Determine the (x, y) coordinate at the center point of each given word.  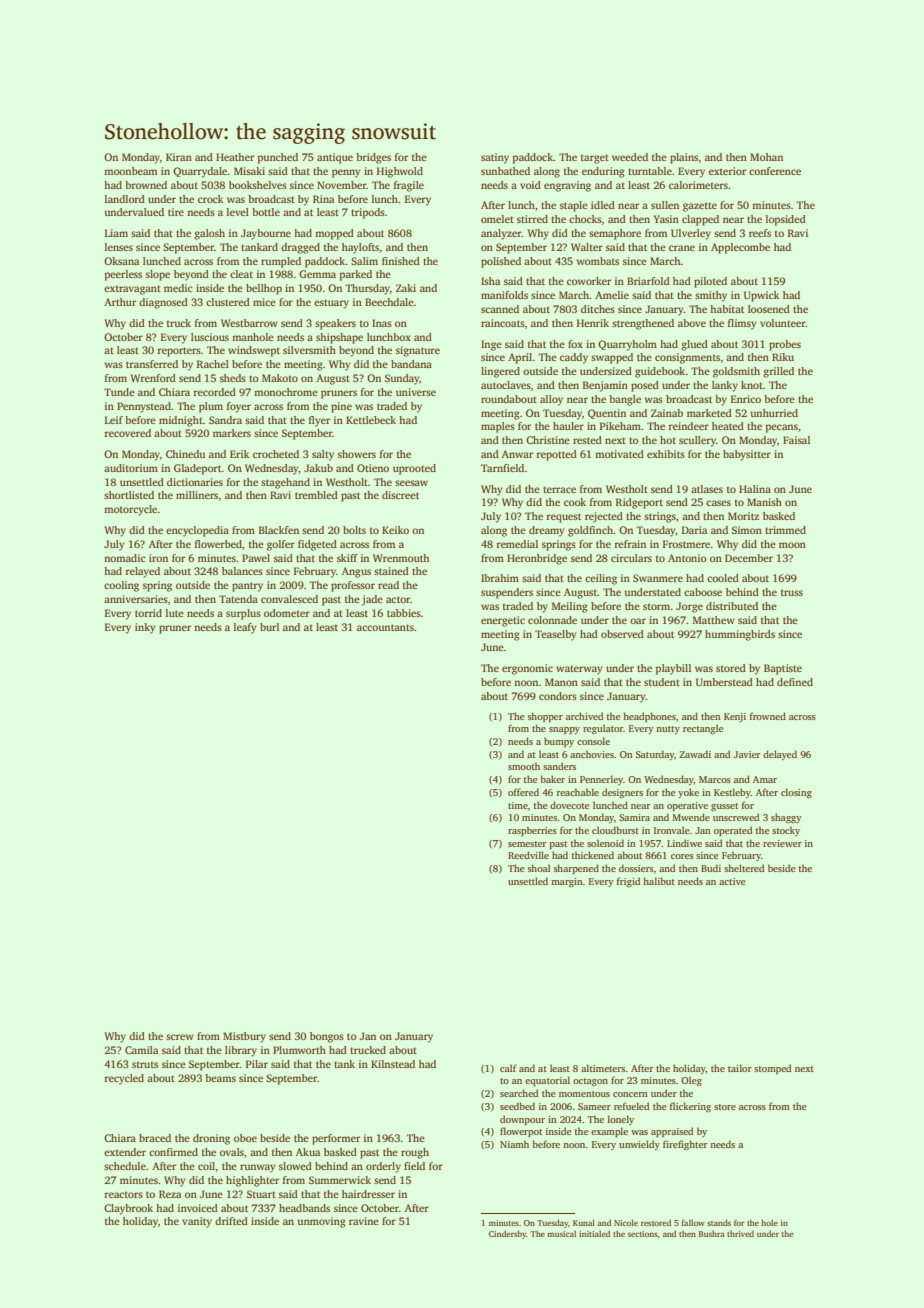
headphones (649, 717)
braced (155, 1138)
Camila (141, 1050)
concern (630, 1094)
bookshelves (258, 185)
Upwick (761, 296)
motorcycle (130, 510)
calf (508, 1068)
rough (415, 1153)
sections (643, 1234)
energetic (503, 621)
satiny (495, 158)
